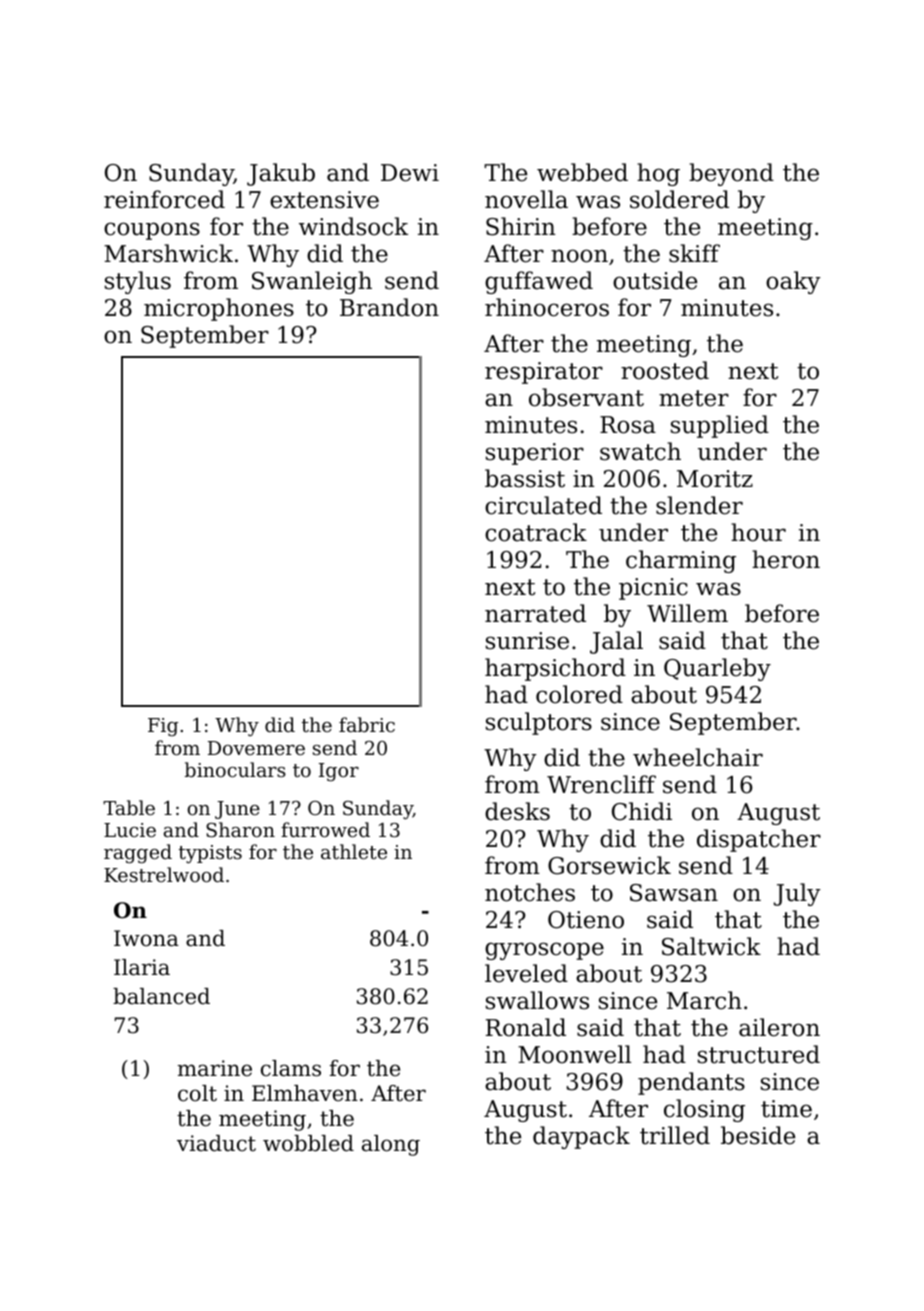 The height and width of the screenshot is (1311, 924). What do you see at coordinates (535, 454) in the screenshot?
I see `superior` at bounding box center [535, 454].
